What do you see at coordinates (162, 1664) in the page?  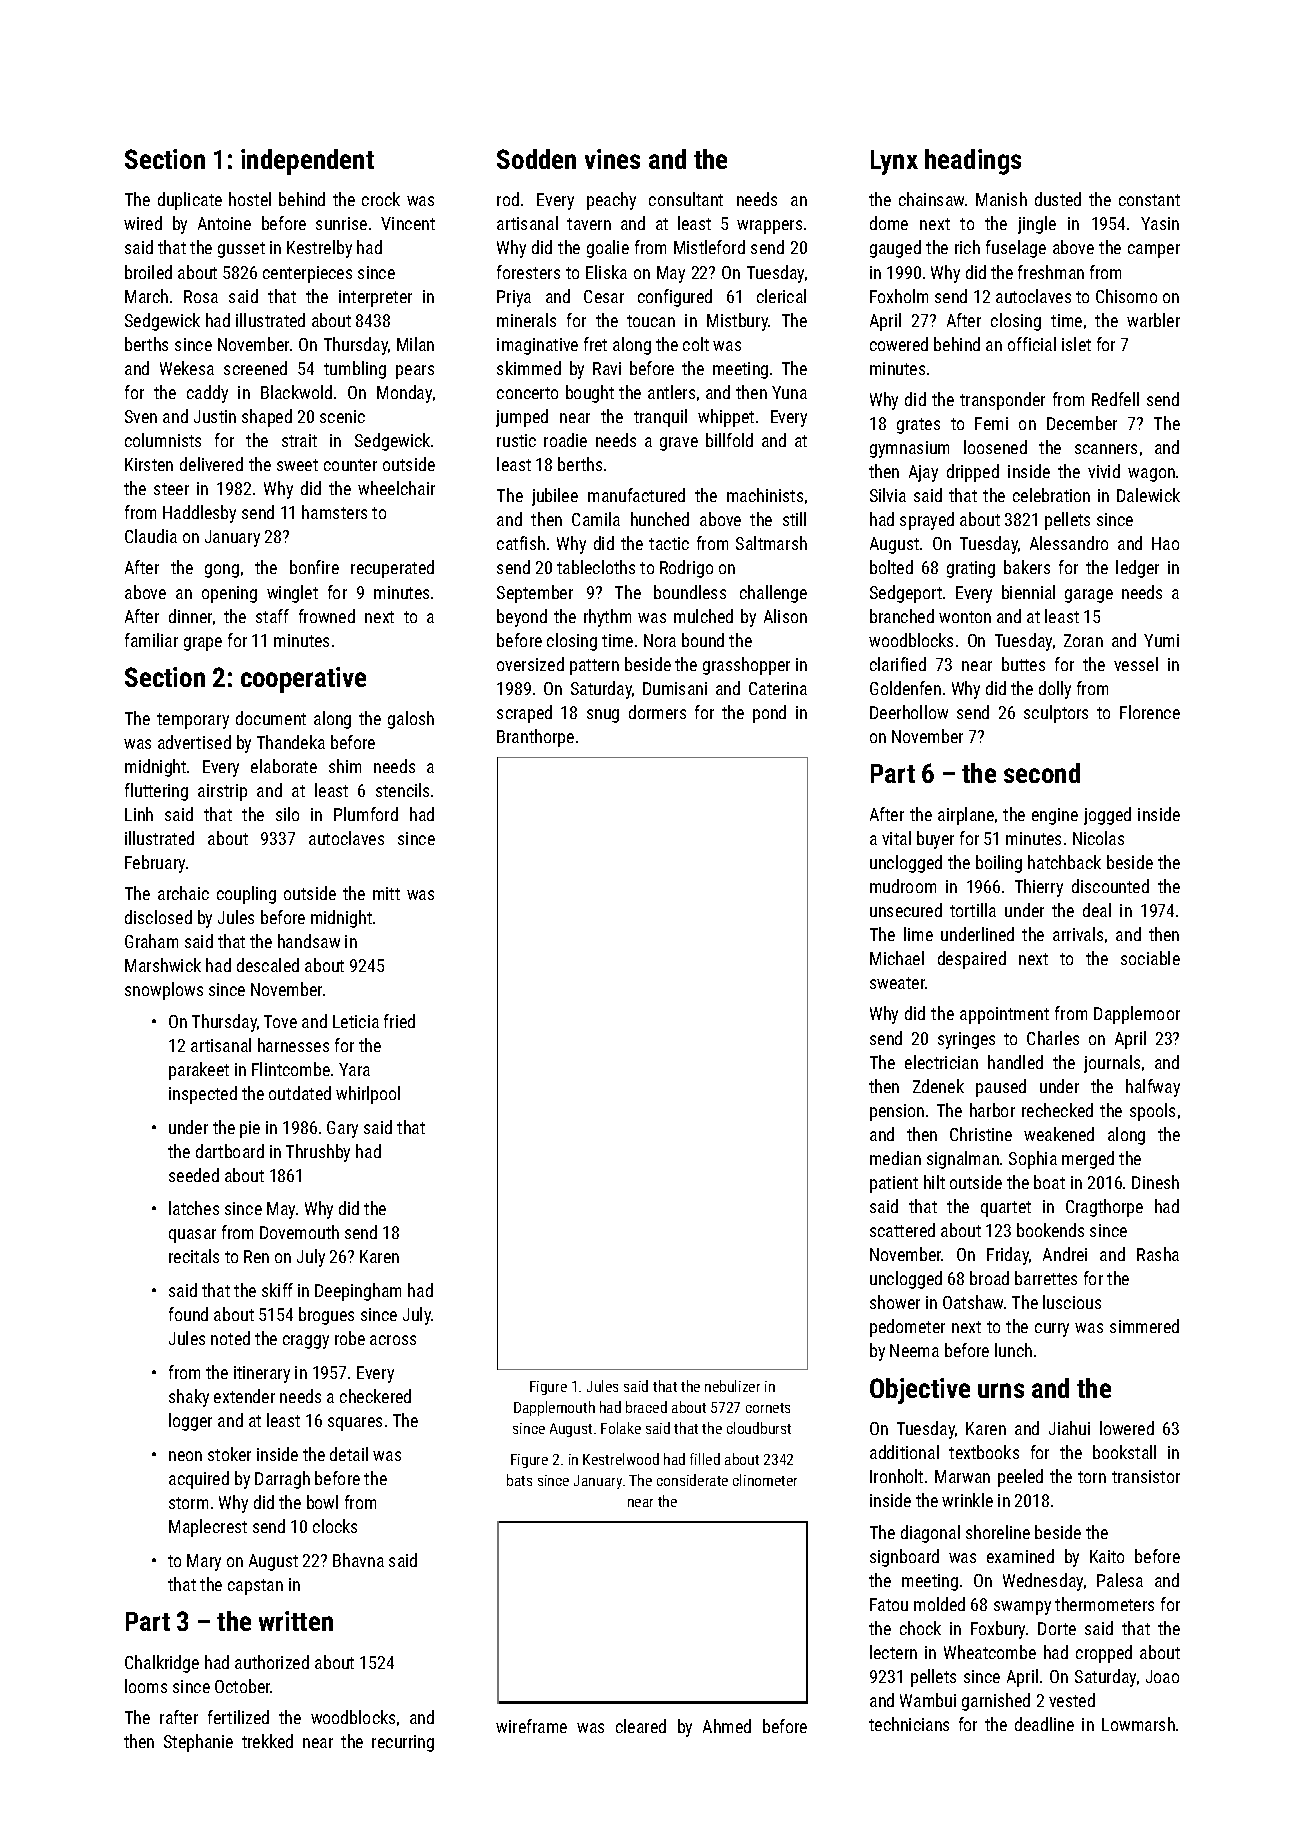 I see `Chalkridge` at bounding box center [162, 1664].
